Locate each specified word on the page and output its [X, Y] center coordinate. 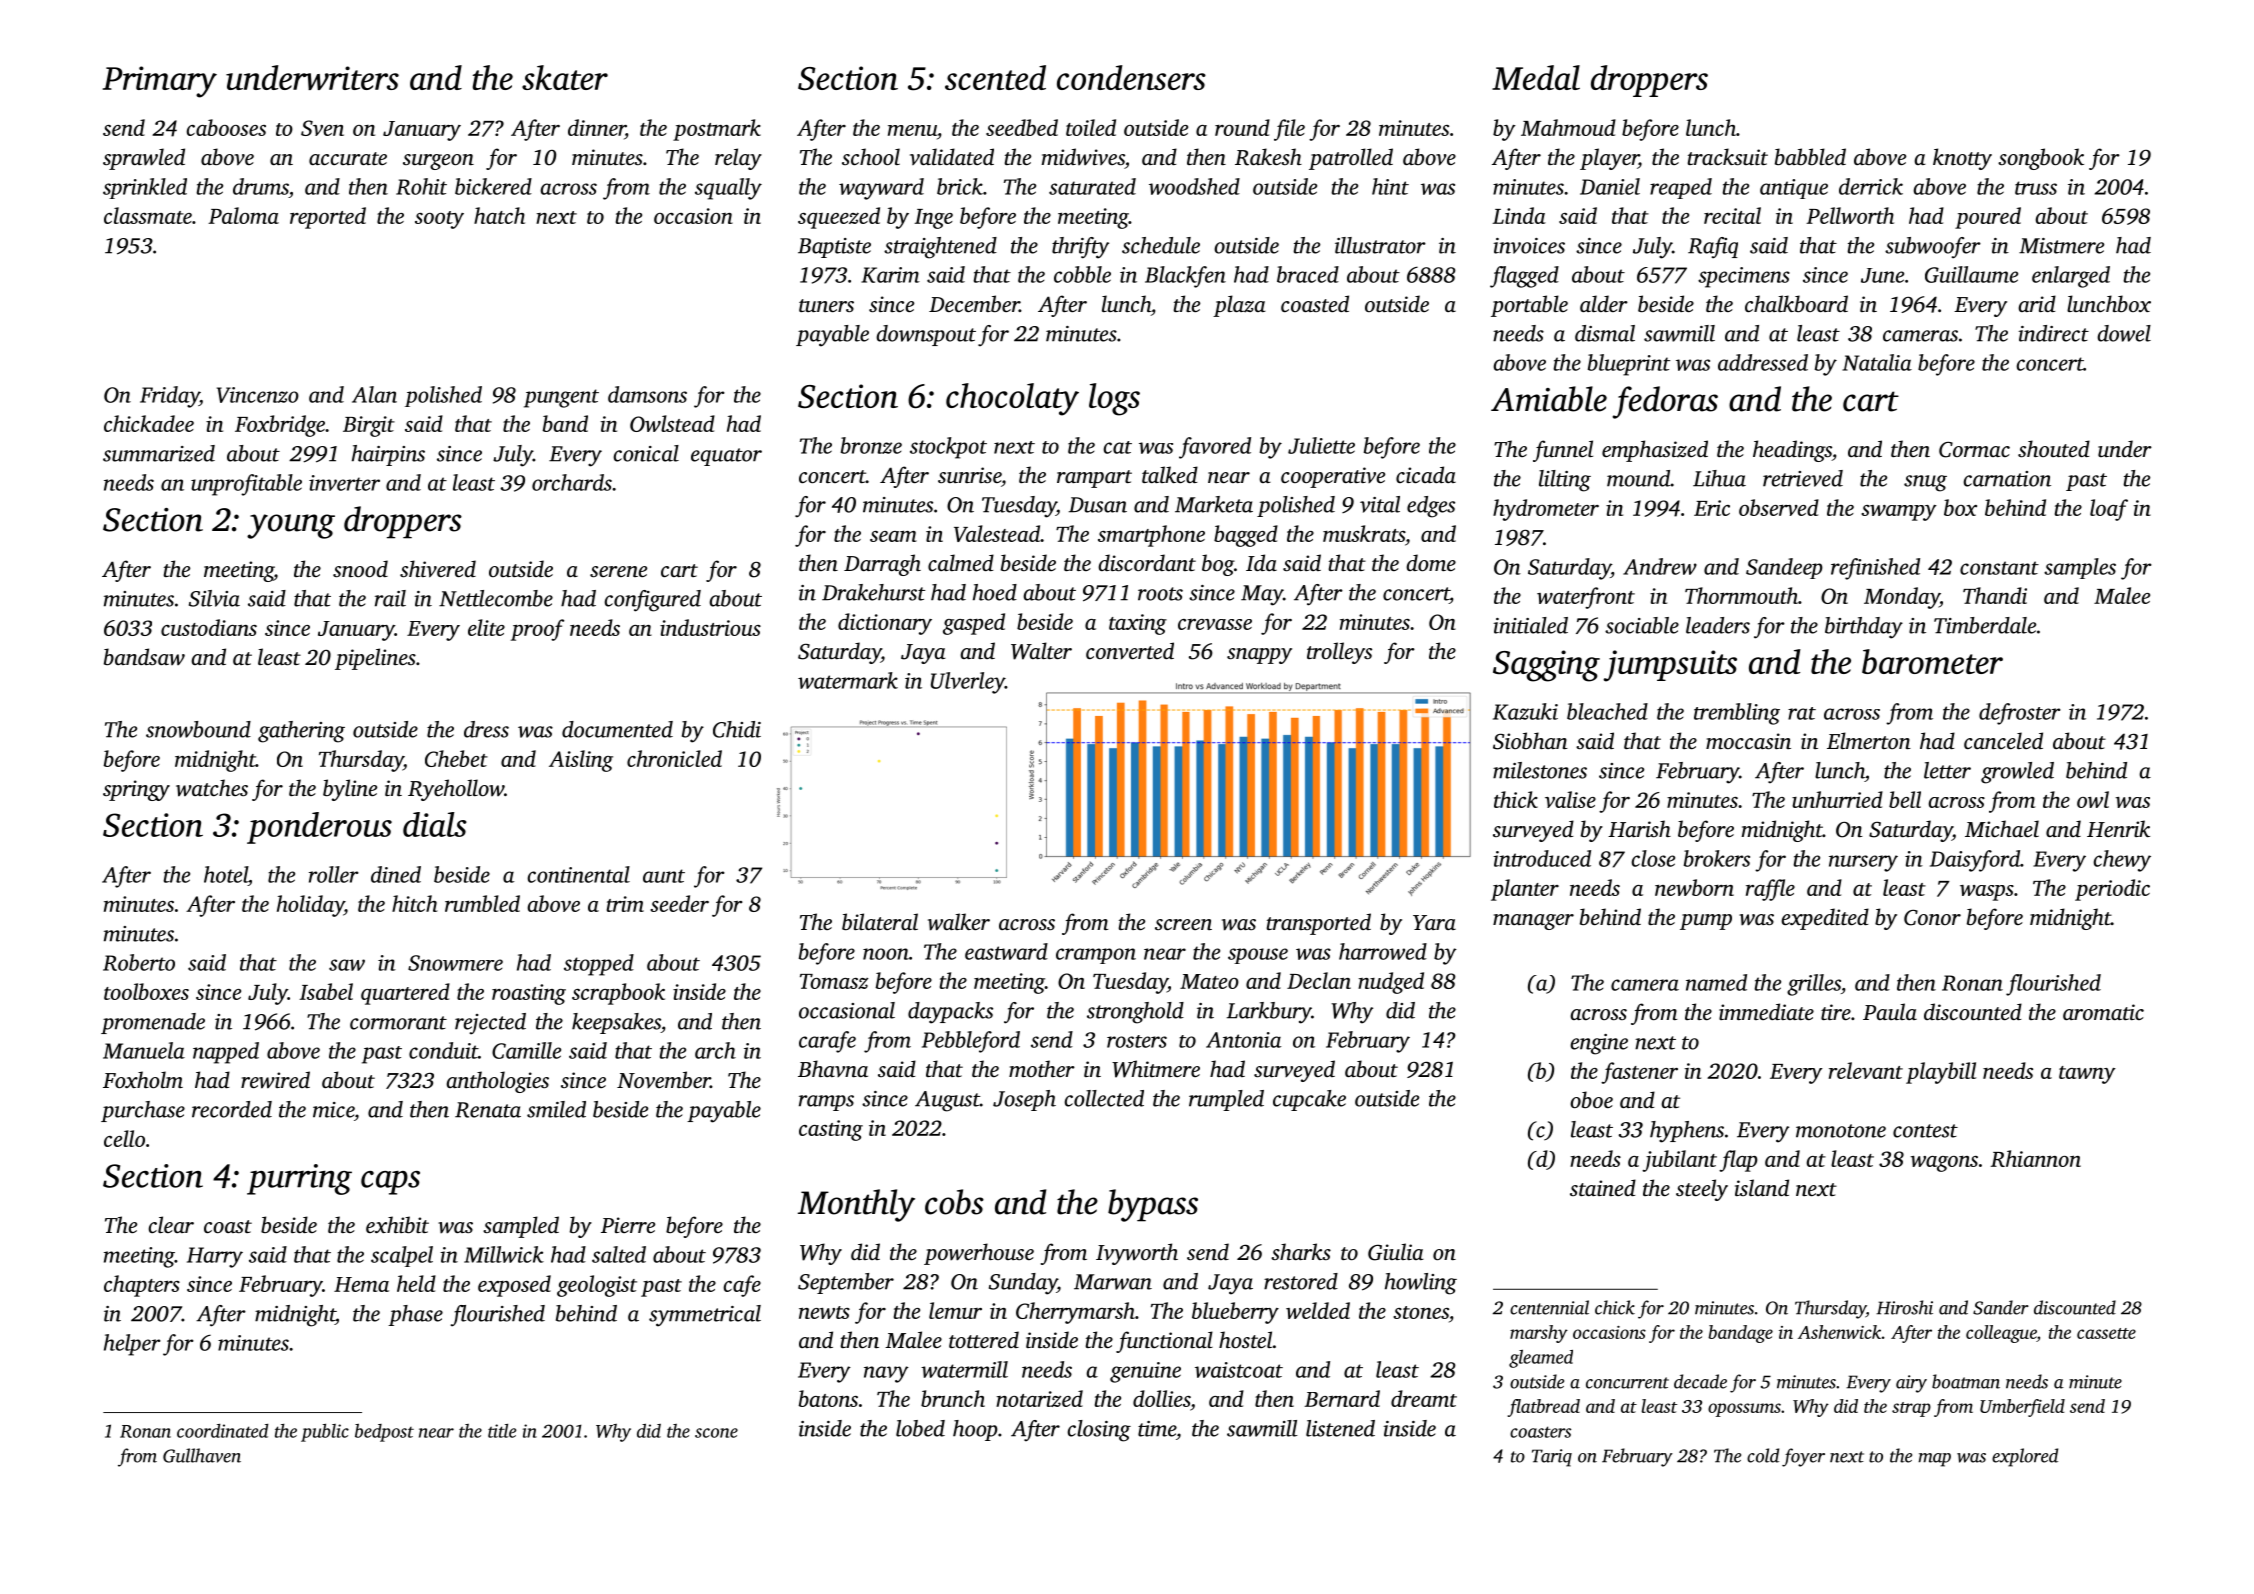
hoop [975, 1430]
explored [2025, 1457]
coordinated [222, 1431]
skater [565, 77]
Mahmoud [1568, 127]
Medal [1536, 77]
